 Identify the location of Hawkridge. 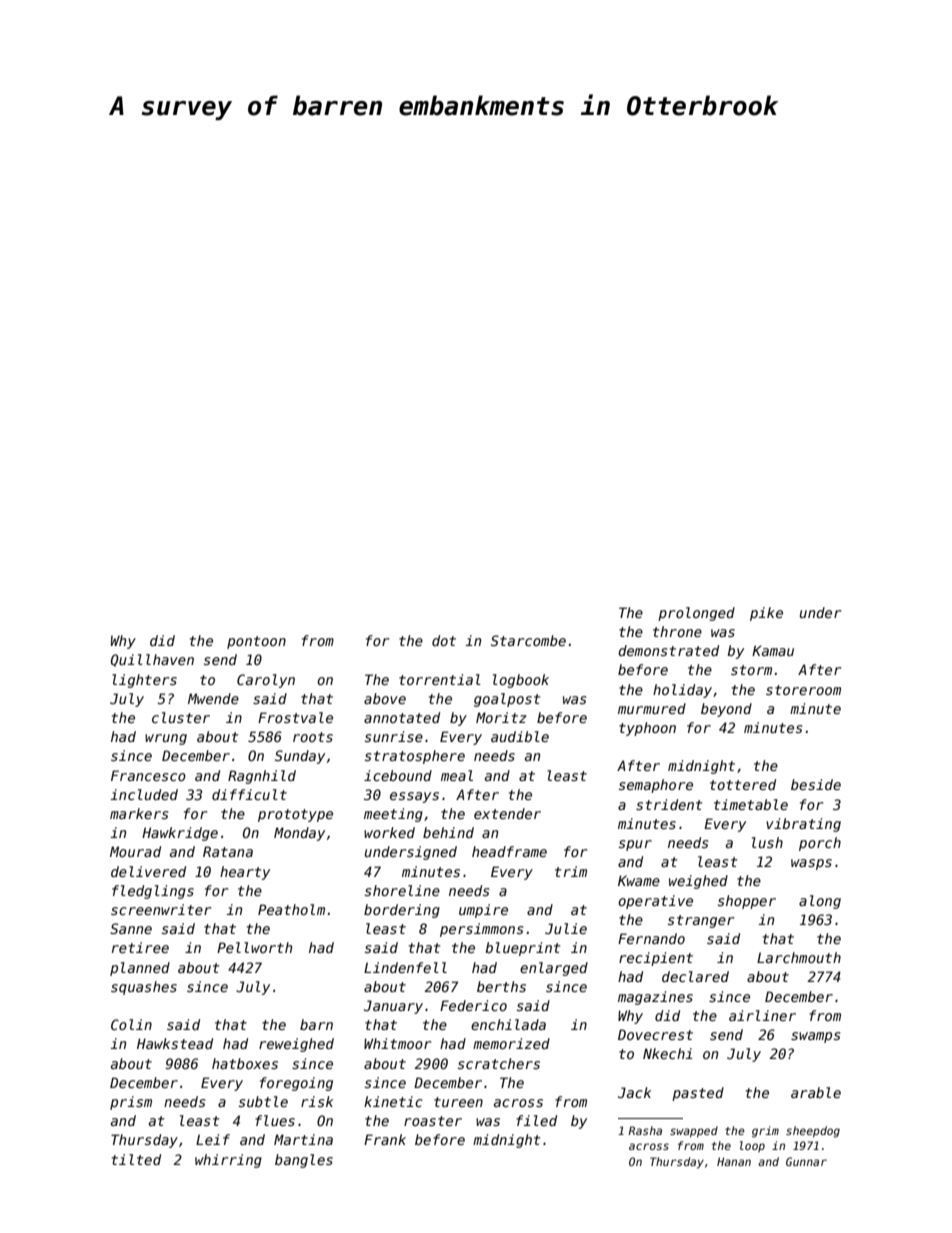
(180, 834).
